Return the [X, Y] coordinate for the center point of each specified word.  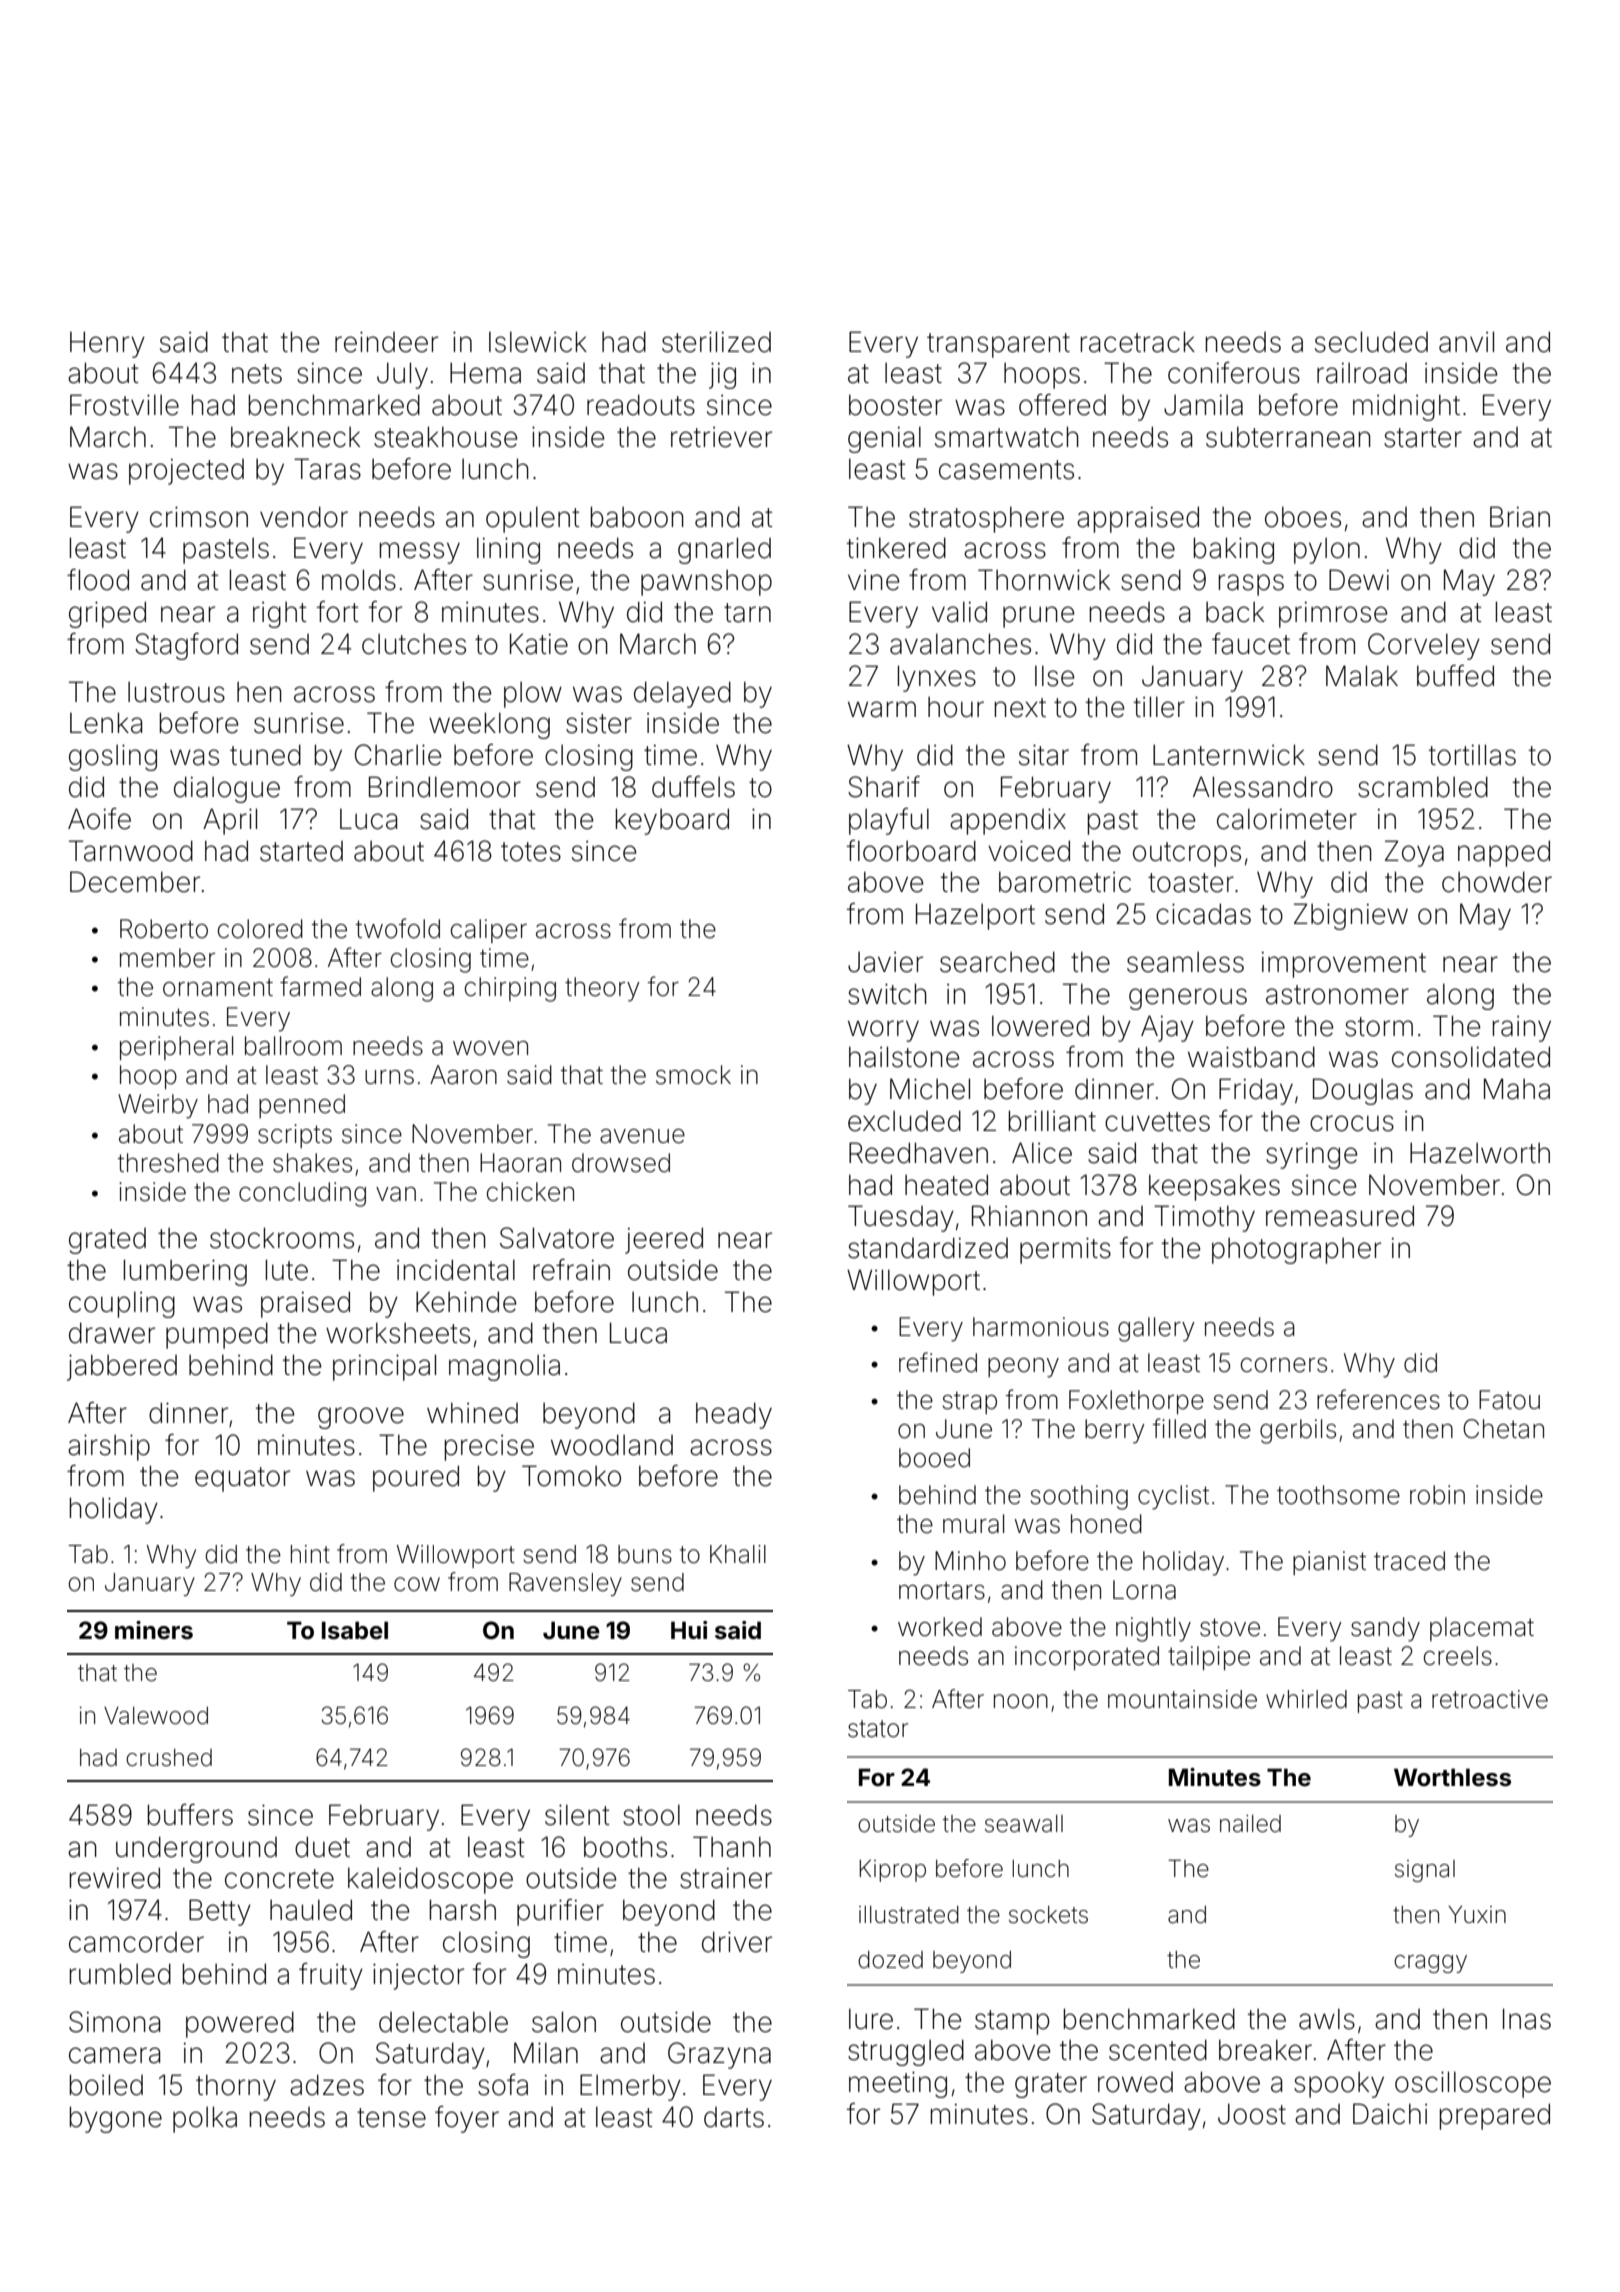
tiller [1159, 707]
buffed [1455, 676]
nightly [1153, 1629]
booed [934, 1458]
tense [391, 2118]
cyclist [1173, 1497]
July [402, 375]
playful [889, 821]
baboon [637, 517]
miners [154, 1630]
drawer [112, 1333]
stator [878, 1729]
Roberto [164, 929]
